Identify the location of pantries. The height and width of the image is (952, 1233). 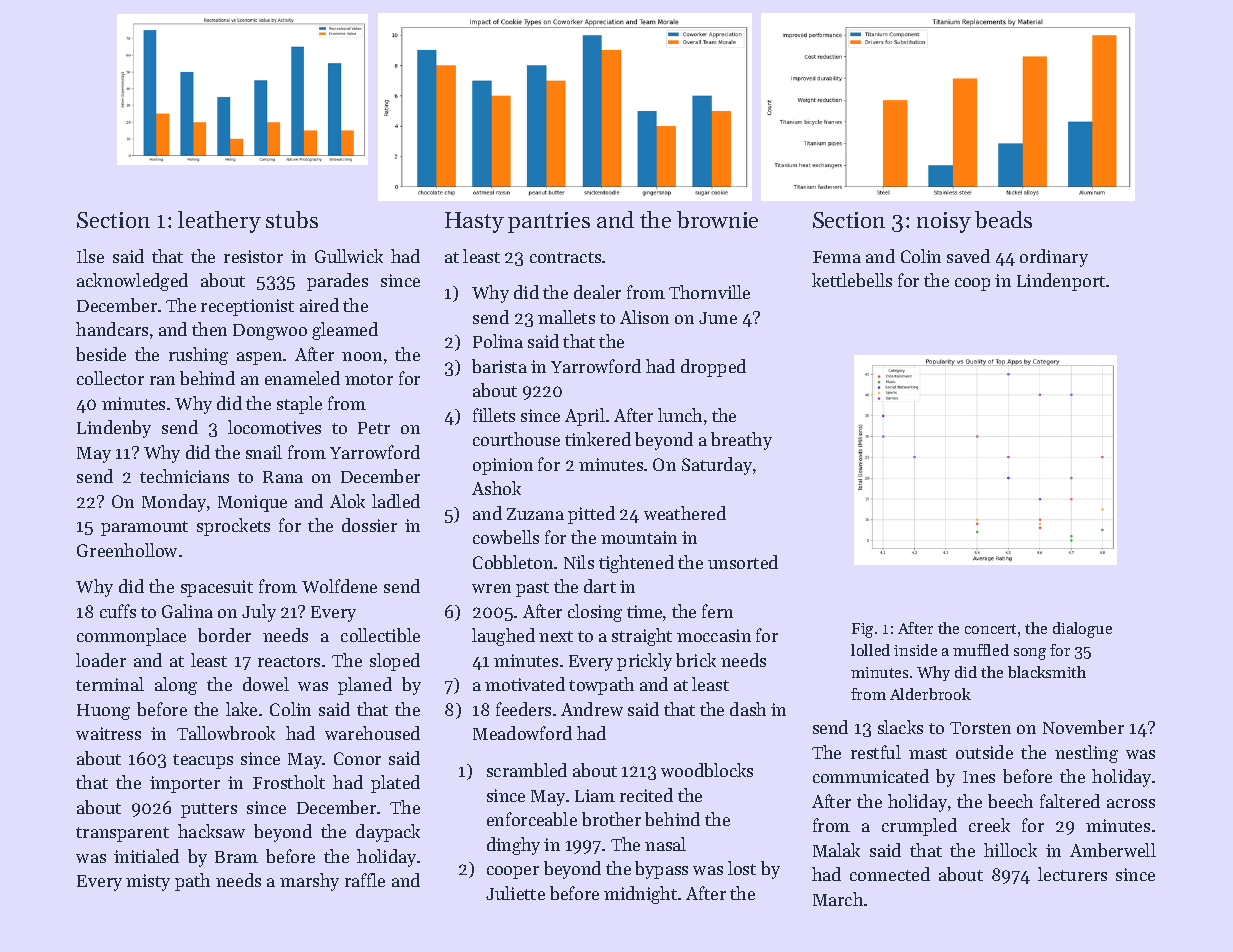
(549, 222).
